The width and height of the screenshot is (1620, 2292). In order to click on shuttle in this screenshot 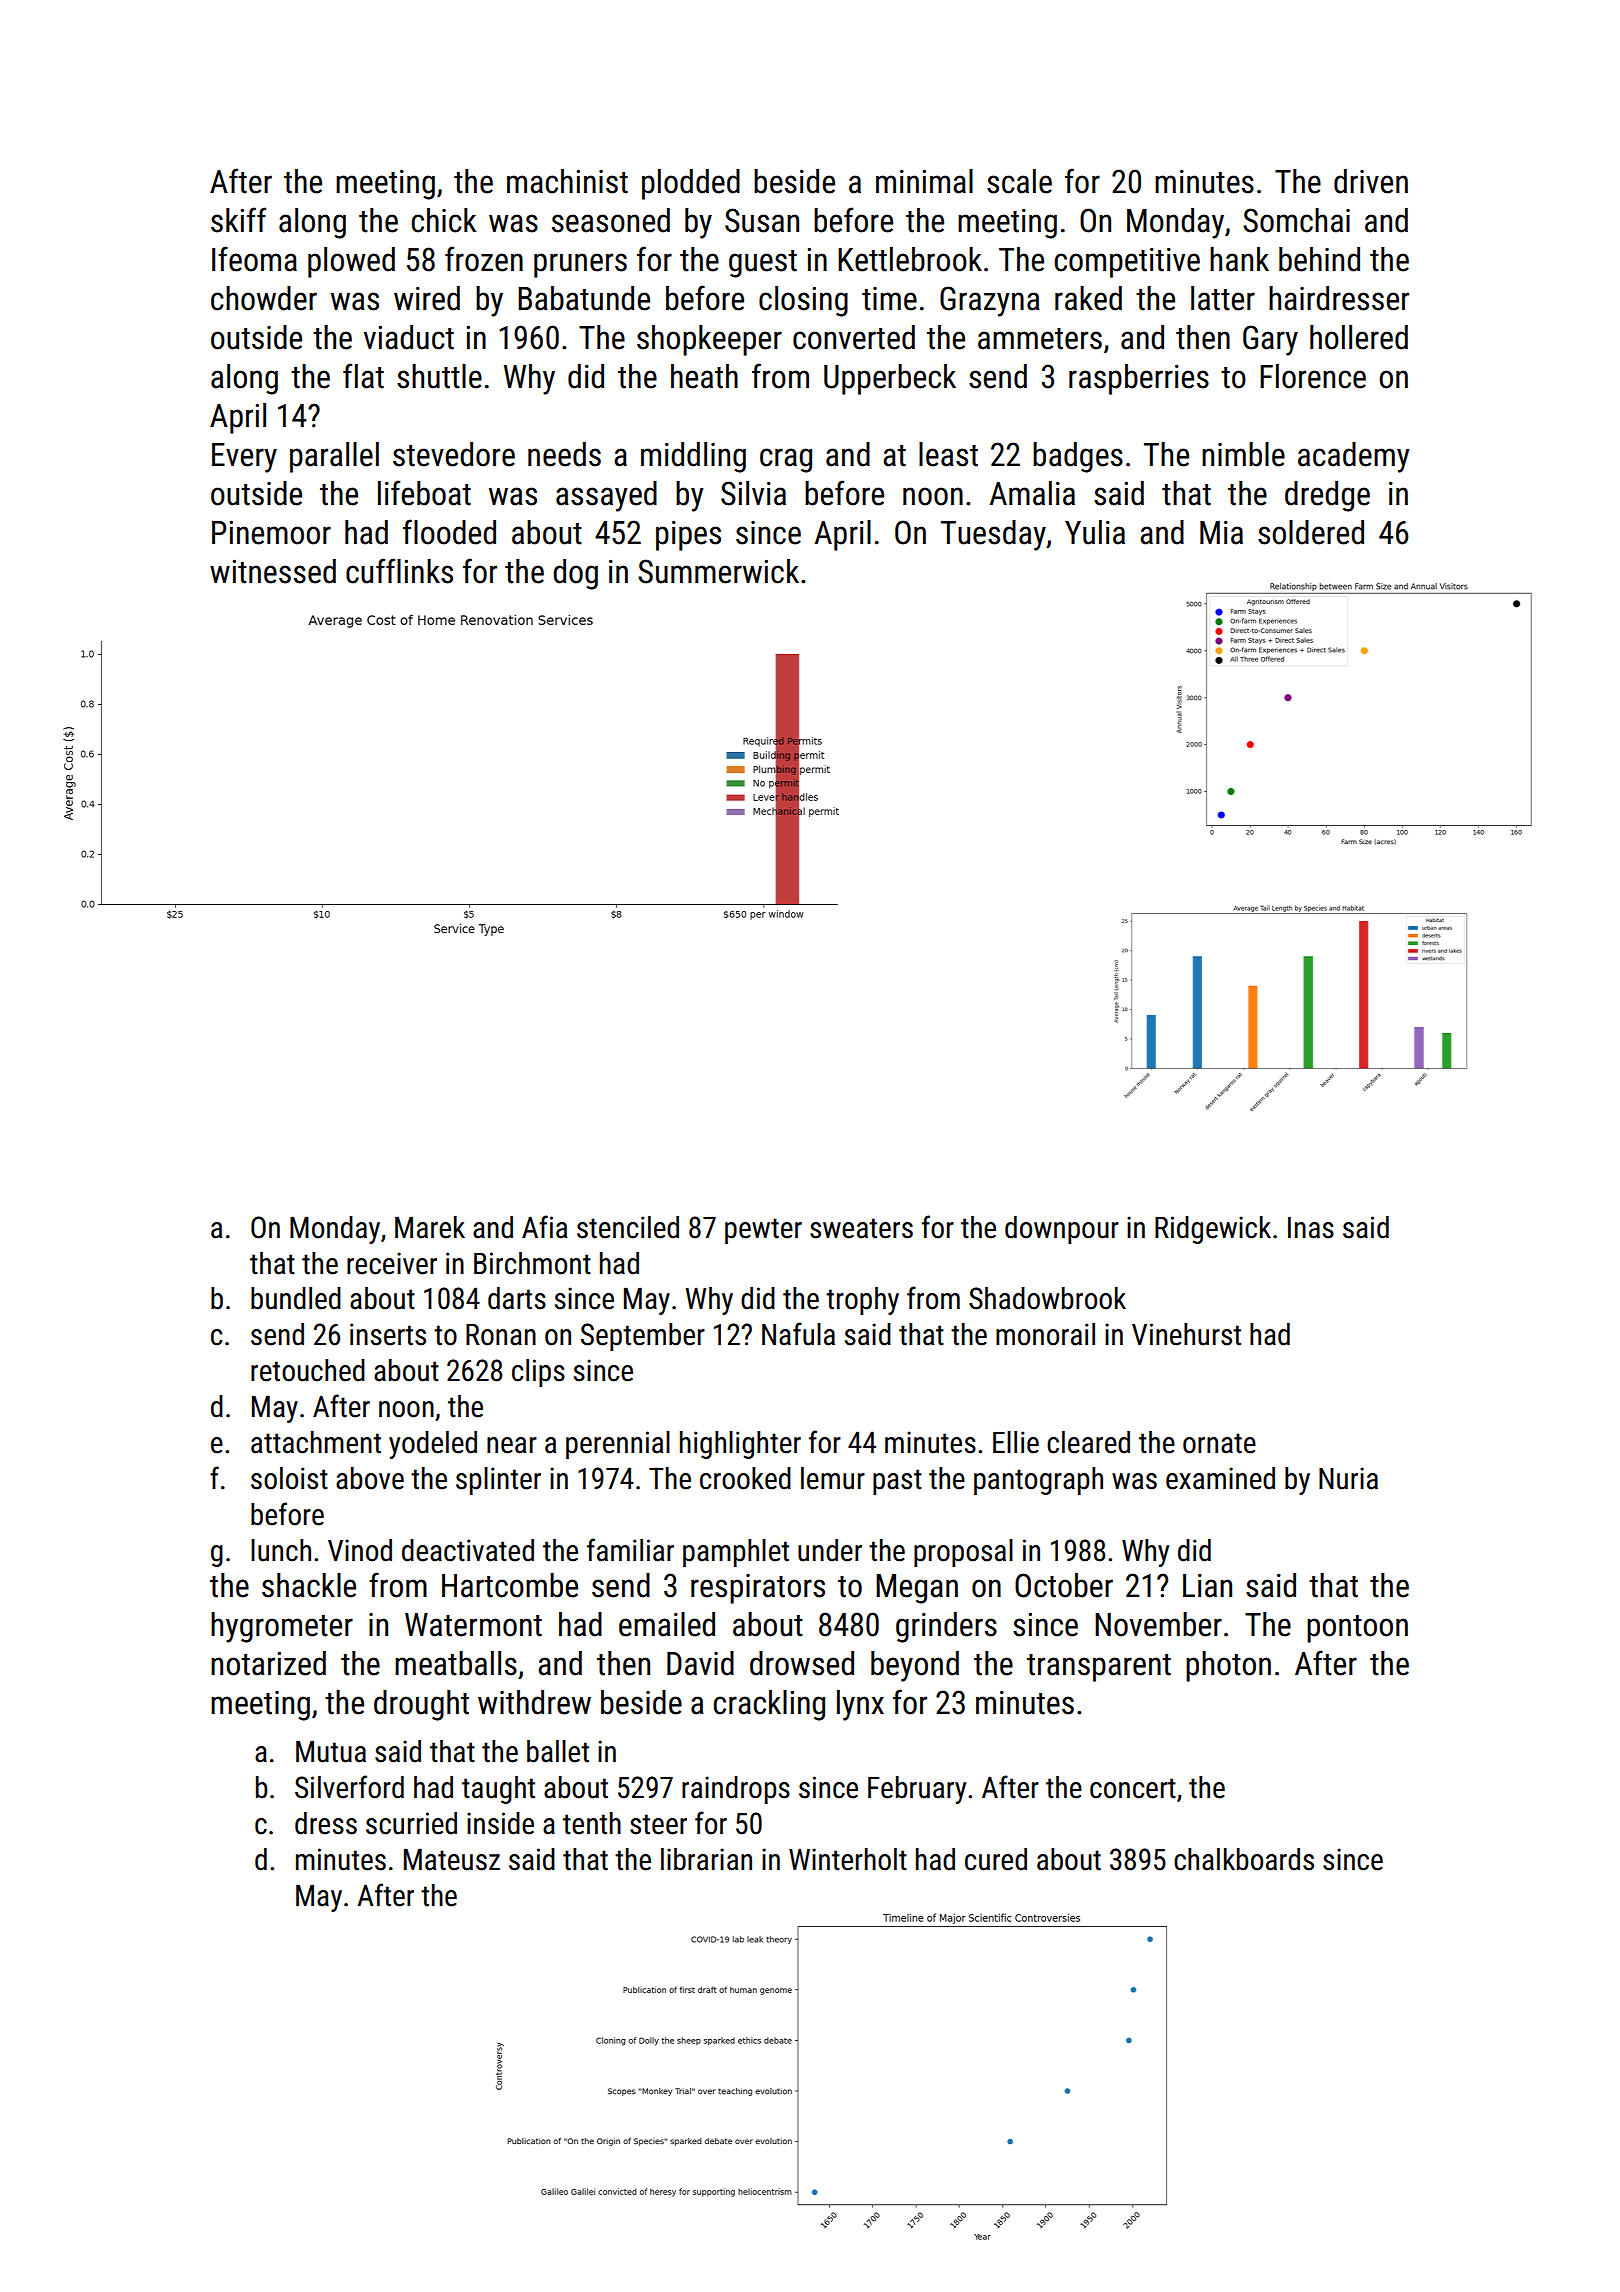, I will do `click(439, 376)`.
